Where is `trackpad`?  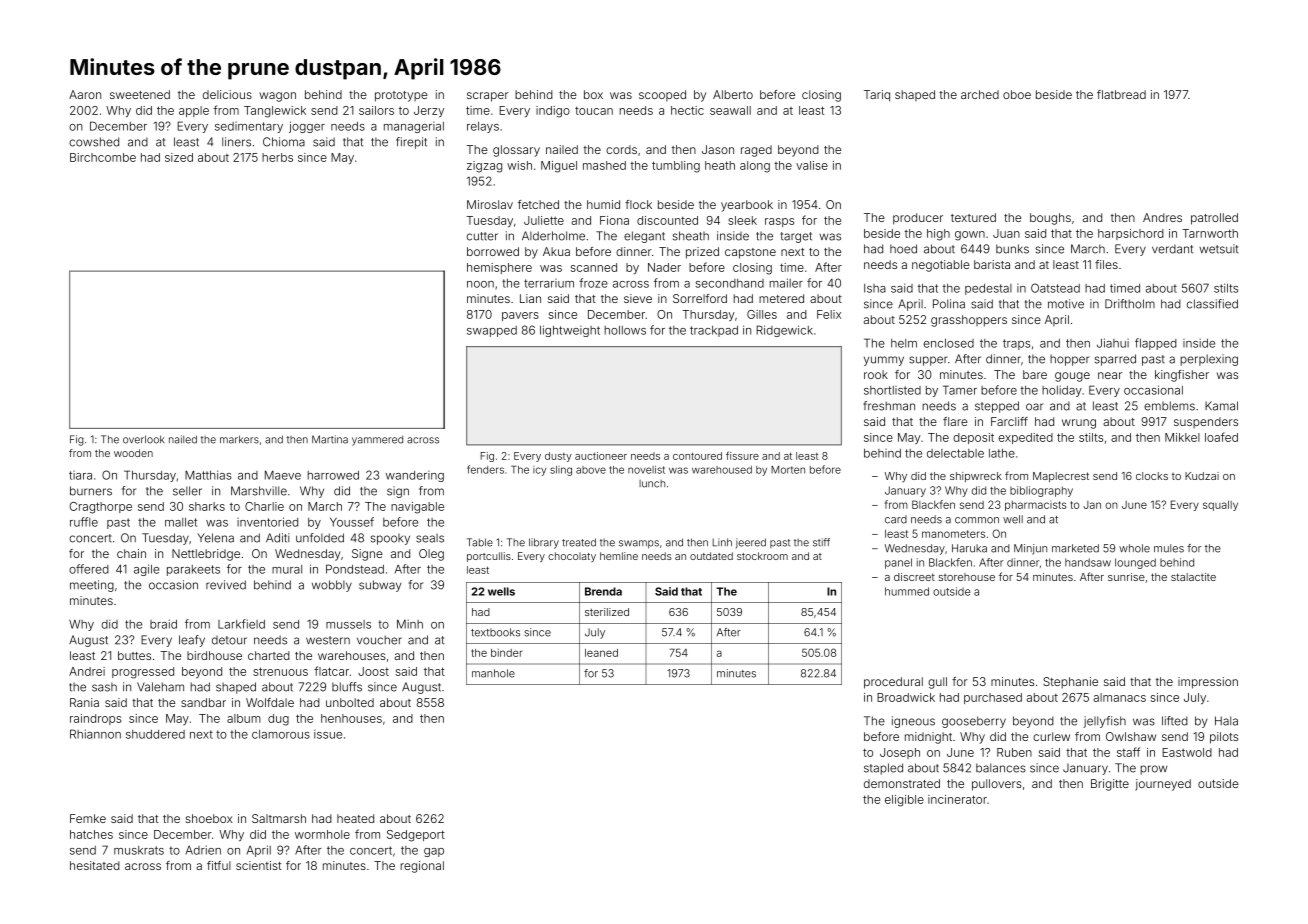
trackpad is located at coordinates (714, 331).
